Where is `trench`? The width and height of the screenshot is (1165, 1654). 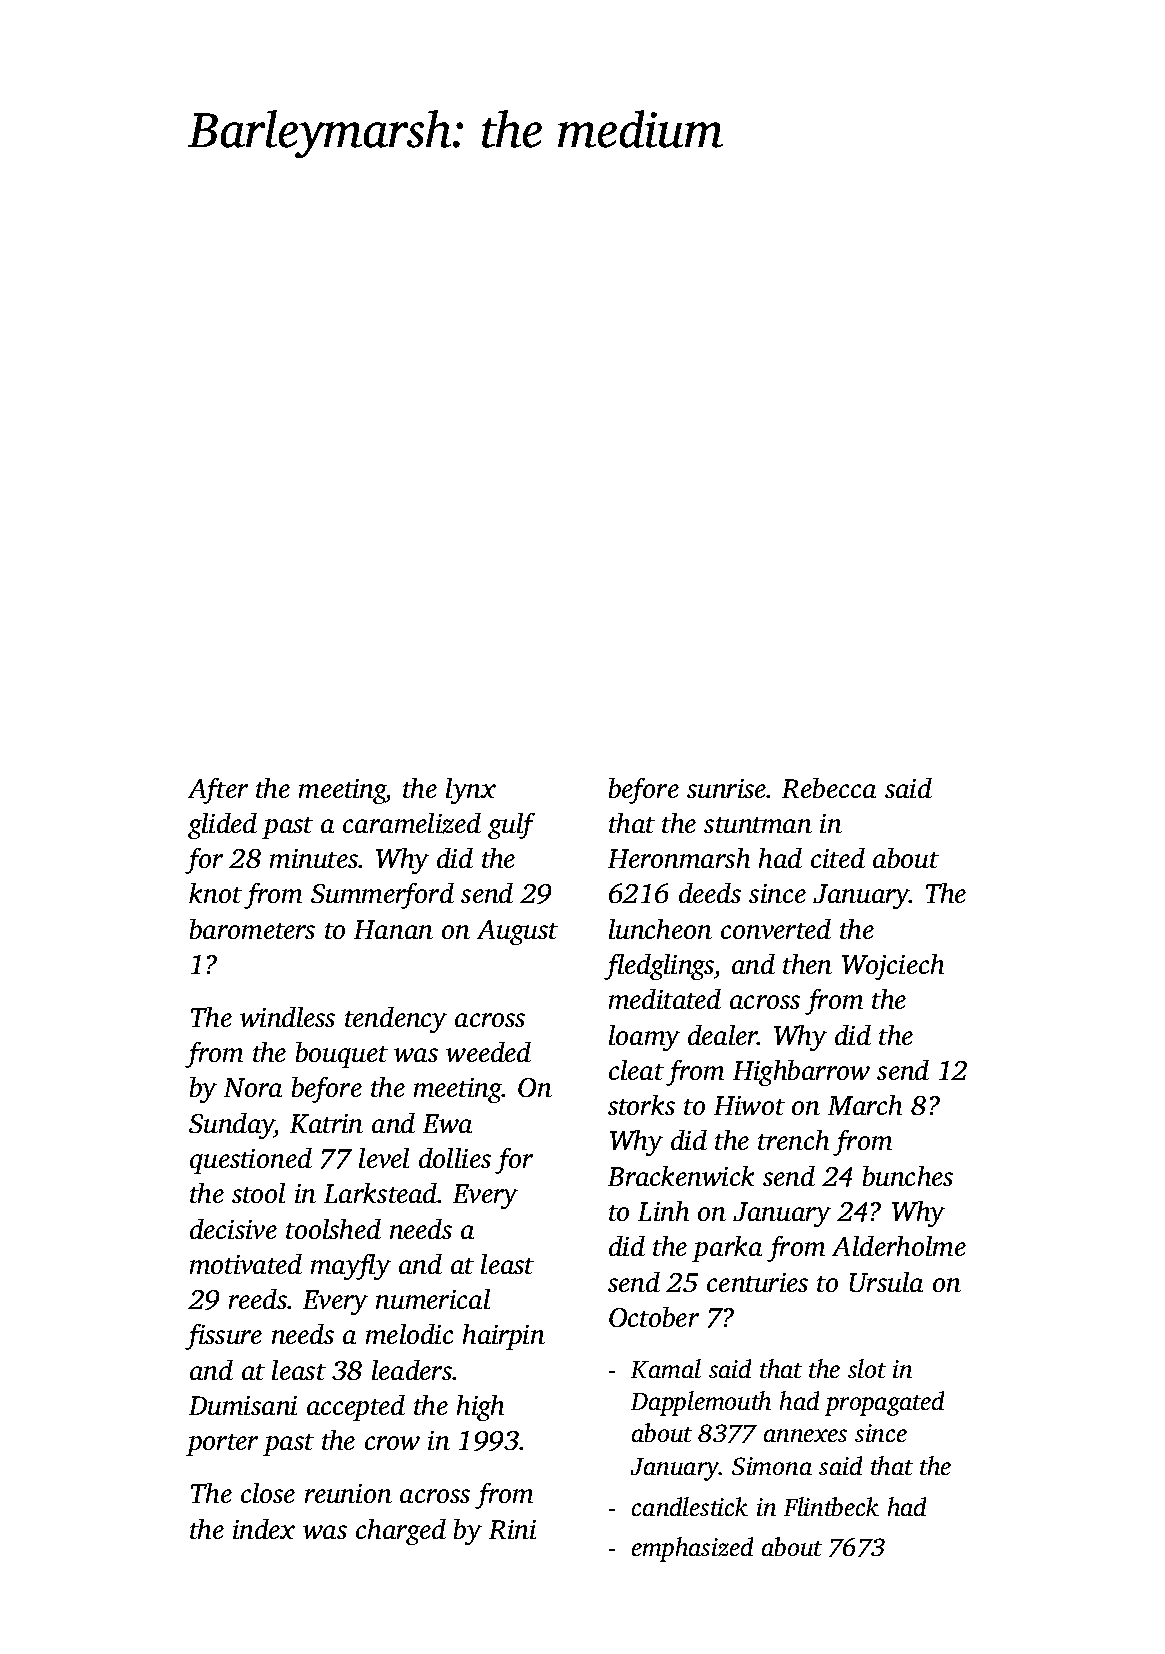 trench is located at coordinates (793, 1140).
